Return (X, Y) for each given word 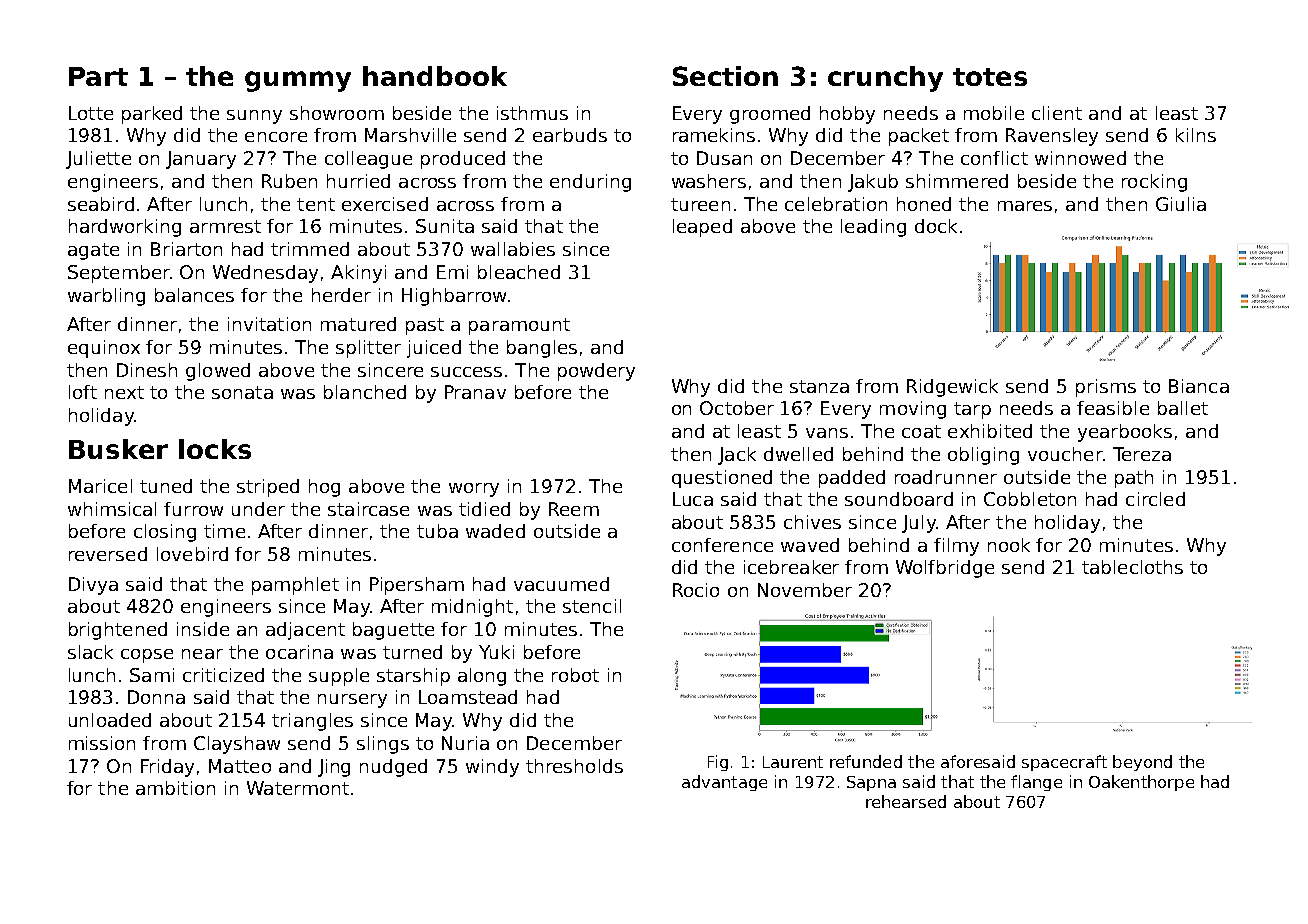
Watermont (298, 788)
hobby (847, 115)
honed (924, 204)
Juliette (98, 160)
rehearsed (906, 801)
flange (1036, 783)
